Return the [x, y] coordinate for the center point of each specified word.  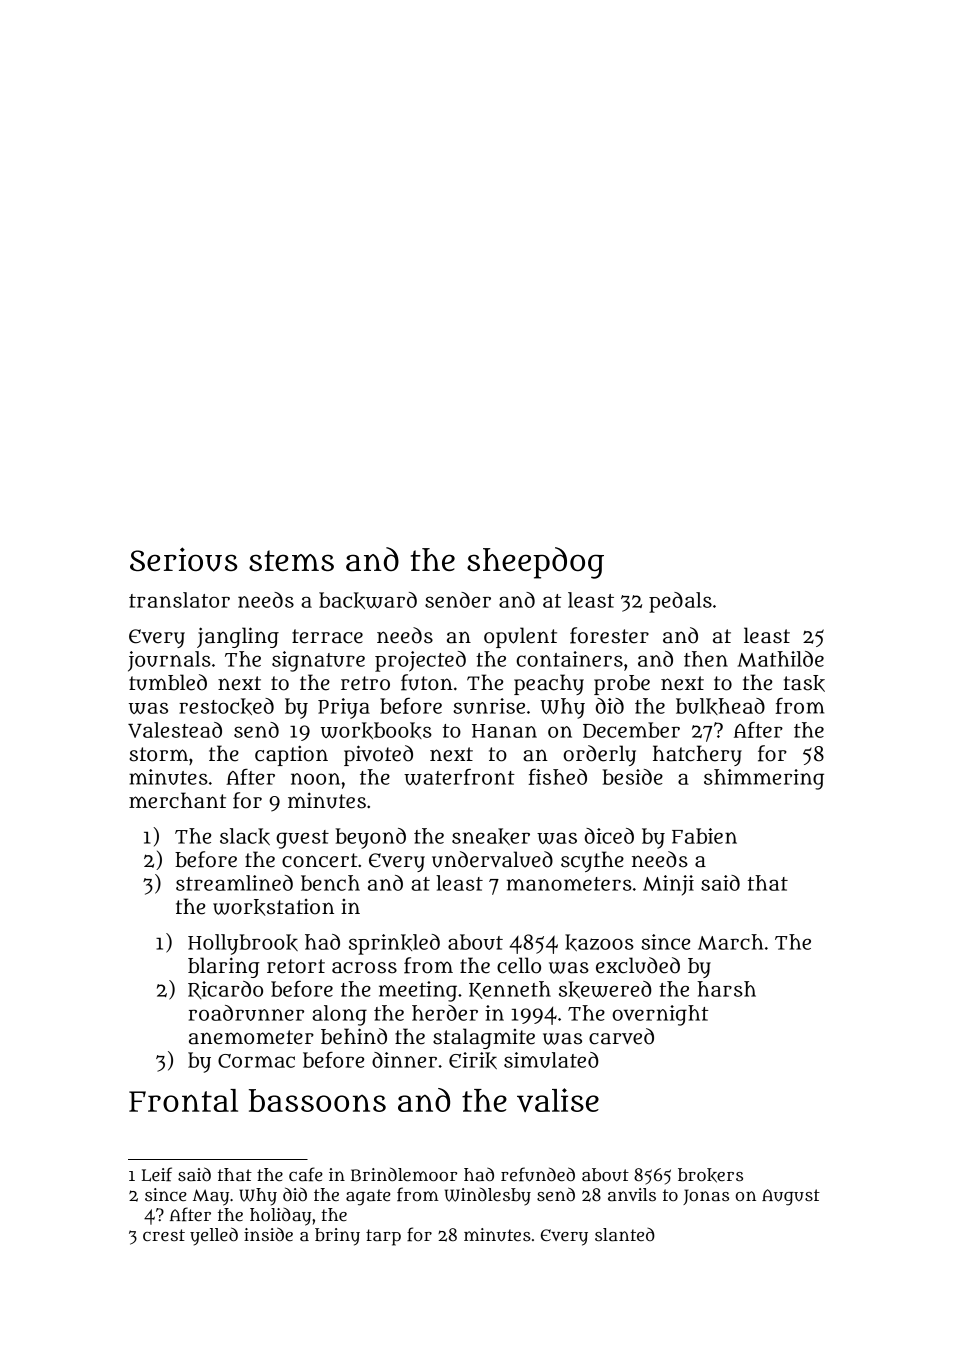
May [211, 1197]
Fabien [704, 836]
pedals [680, 602]
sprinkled [394, 944]
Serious [184, 559]
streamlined [234, 883]
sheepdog [535, 563]
